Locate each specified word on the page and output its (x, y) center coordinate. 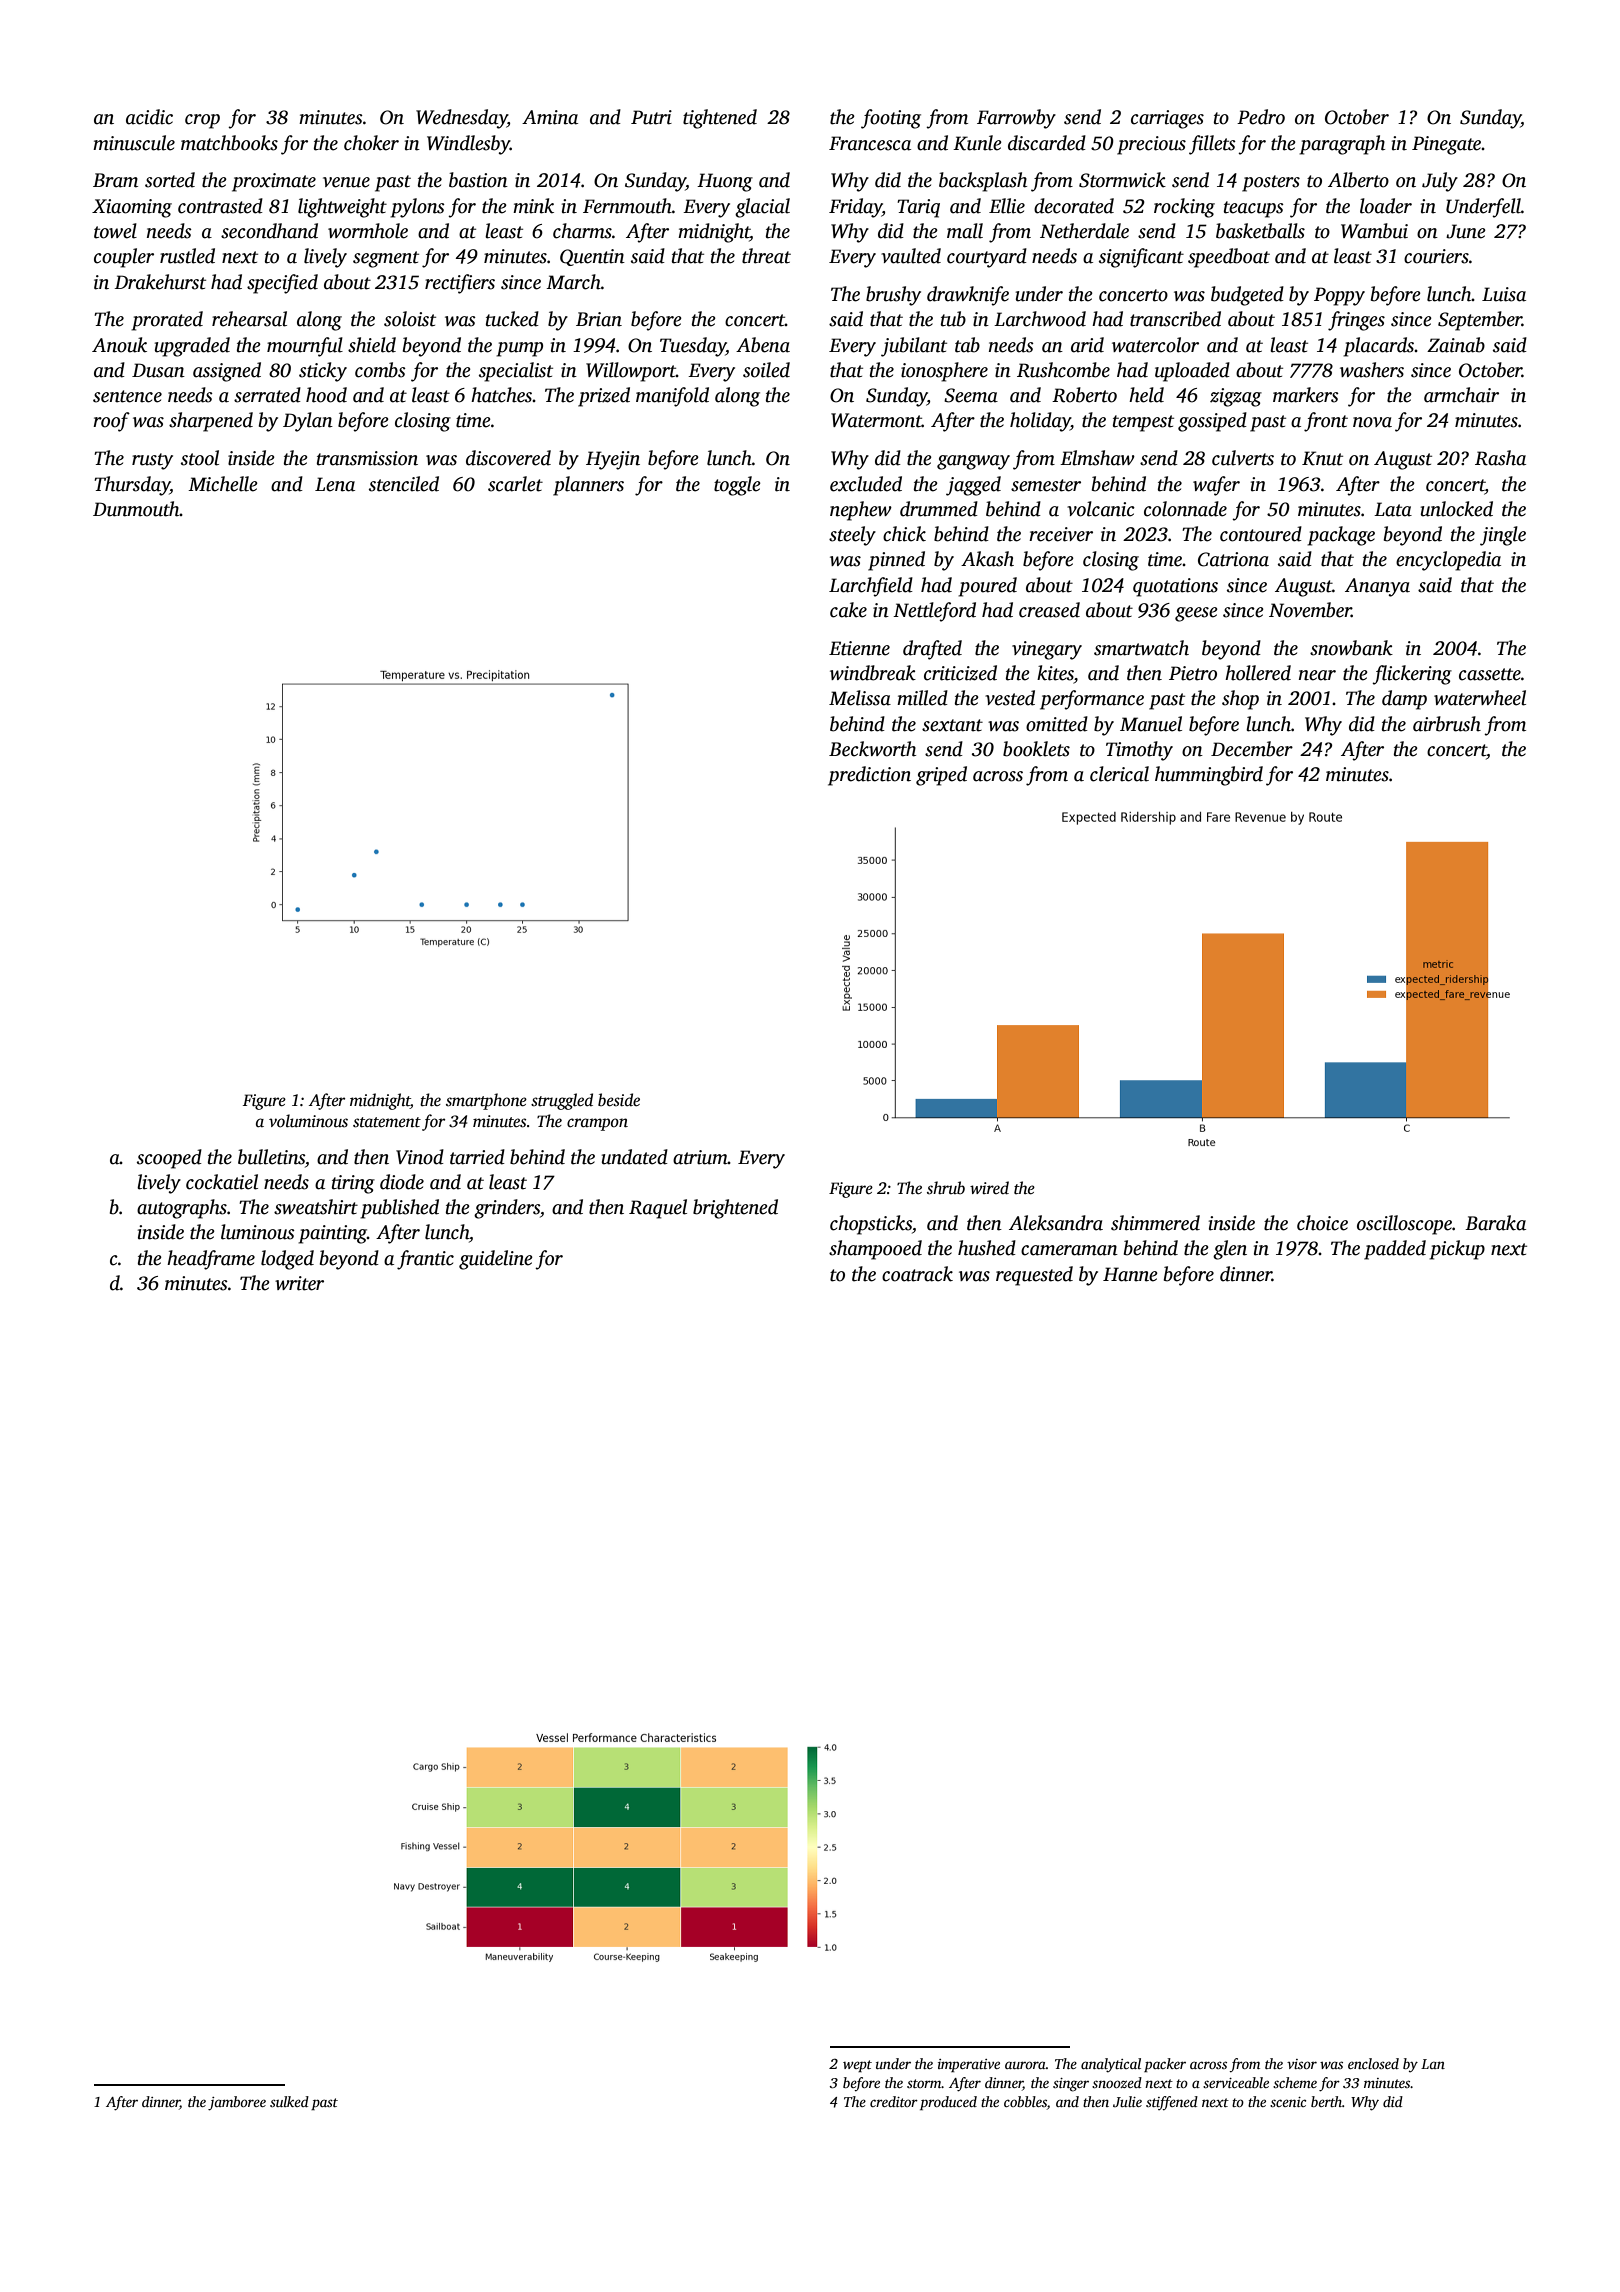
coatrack (917, 1274)
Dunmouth (136, 509)
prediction (869, 776)
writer (299, 1283)
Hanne (1130, 1274)
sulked (289, 2101)
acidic (149, 117)
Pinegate (1447, 145)
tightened (720, 119)
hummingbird (1209, 776)
